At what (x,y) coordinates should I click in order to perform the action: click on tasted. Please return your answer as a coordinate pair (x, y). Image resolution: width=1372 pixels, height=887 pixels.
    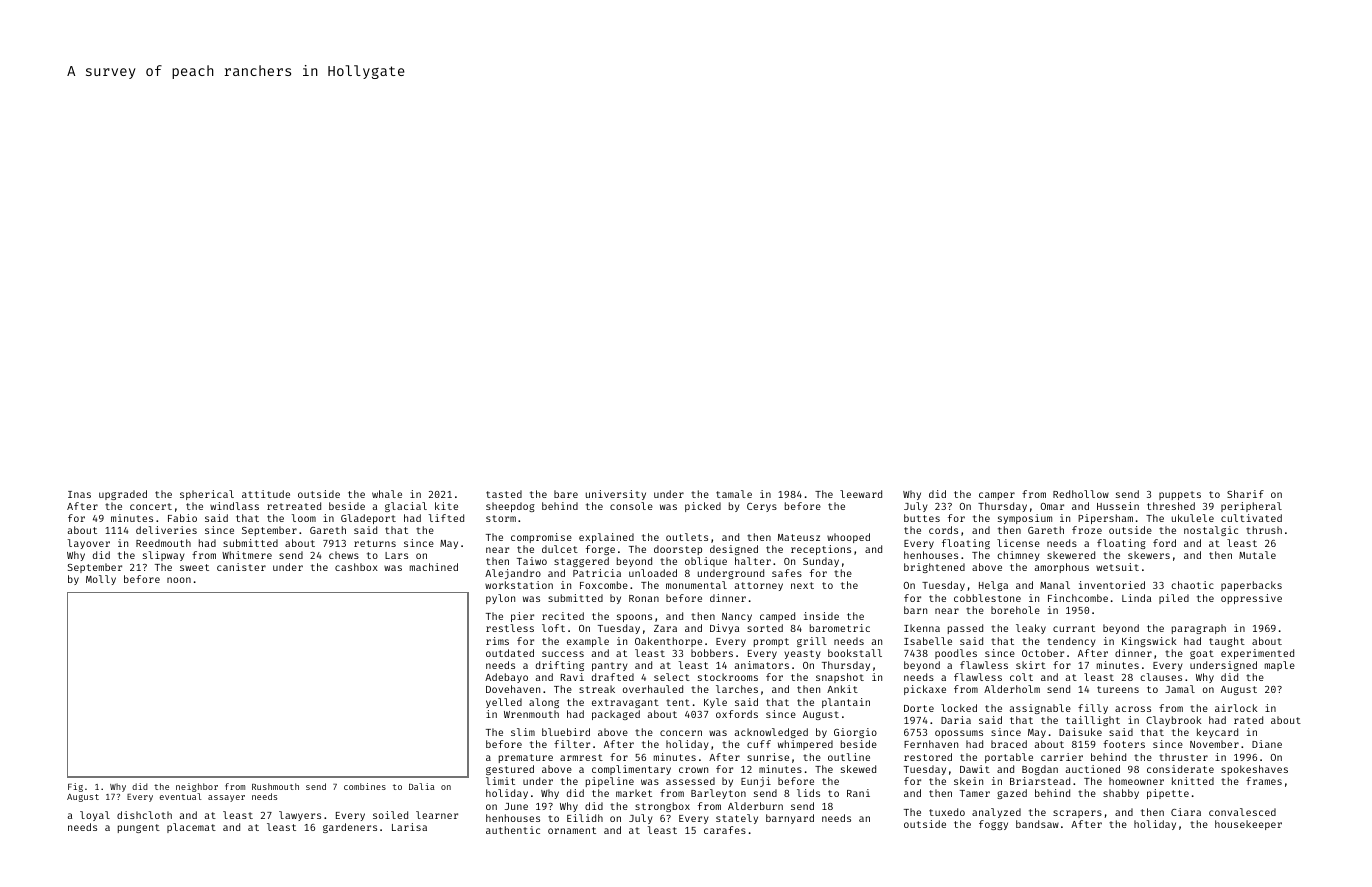
    Looking at the image, I should click on (504, 494).
